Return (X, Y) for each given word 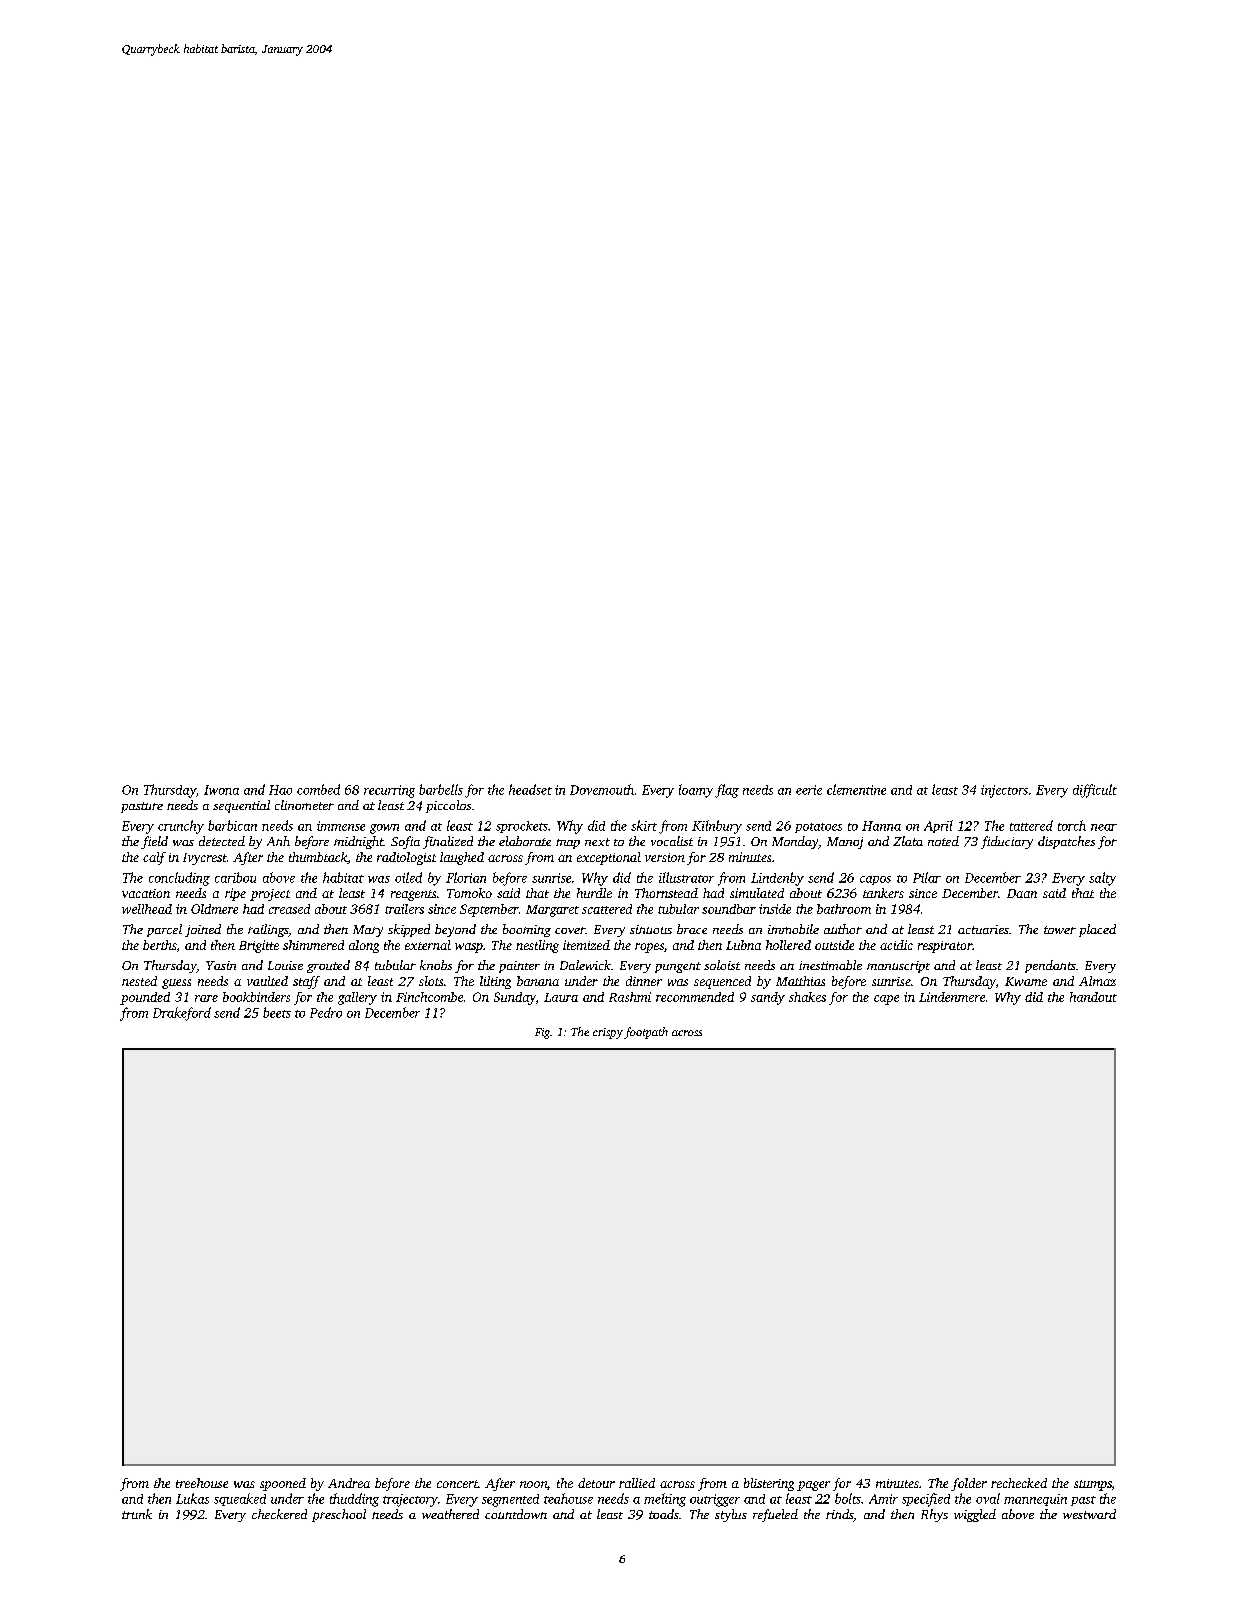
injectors (1004, 791)
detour (596, 1483)
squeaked (240, 1499)
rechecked (1019, 1483)
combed (318, 789)
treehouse (202, 1483)
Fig (542, 1033)
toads (664, 1514)
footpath (646, 1033)
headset (530, 789)
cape (886, 1000)
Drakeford (182, 1014)
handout (1093, 997)
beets (277, 1012)
